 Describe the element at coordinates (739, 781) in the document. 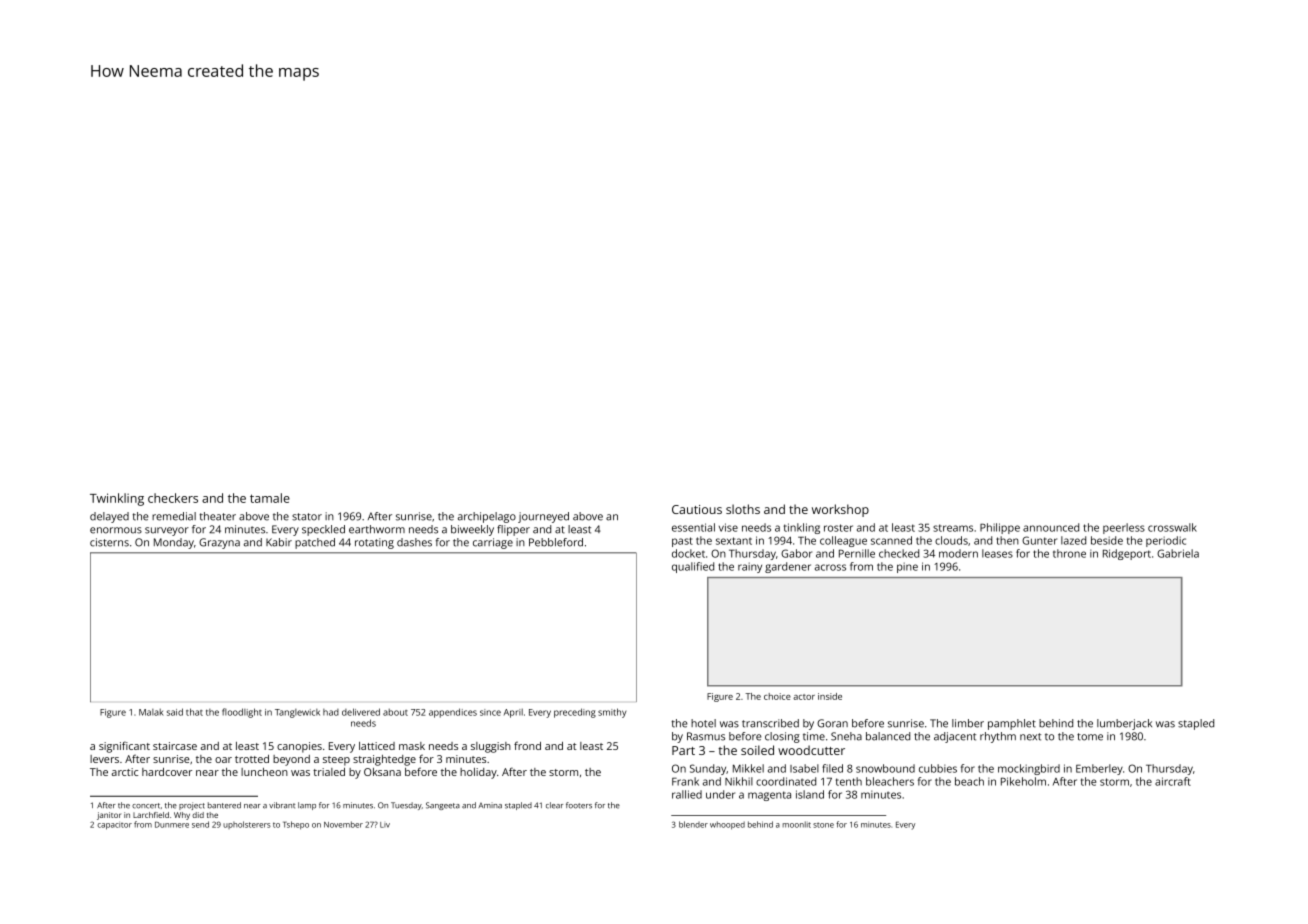

I see `Nikhil` at that location.
